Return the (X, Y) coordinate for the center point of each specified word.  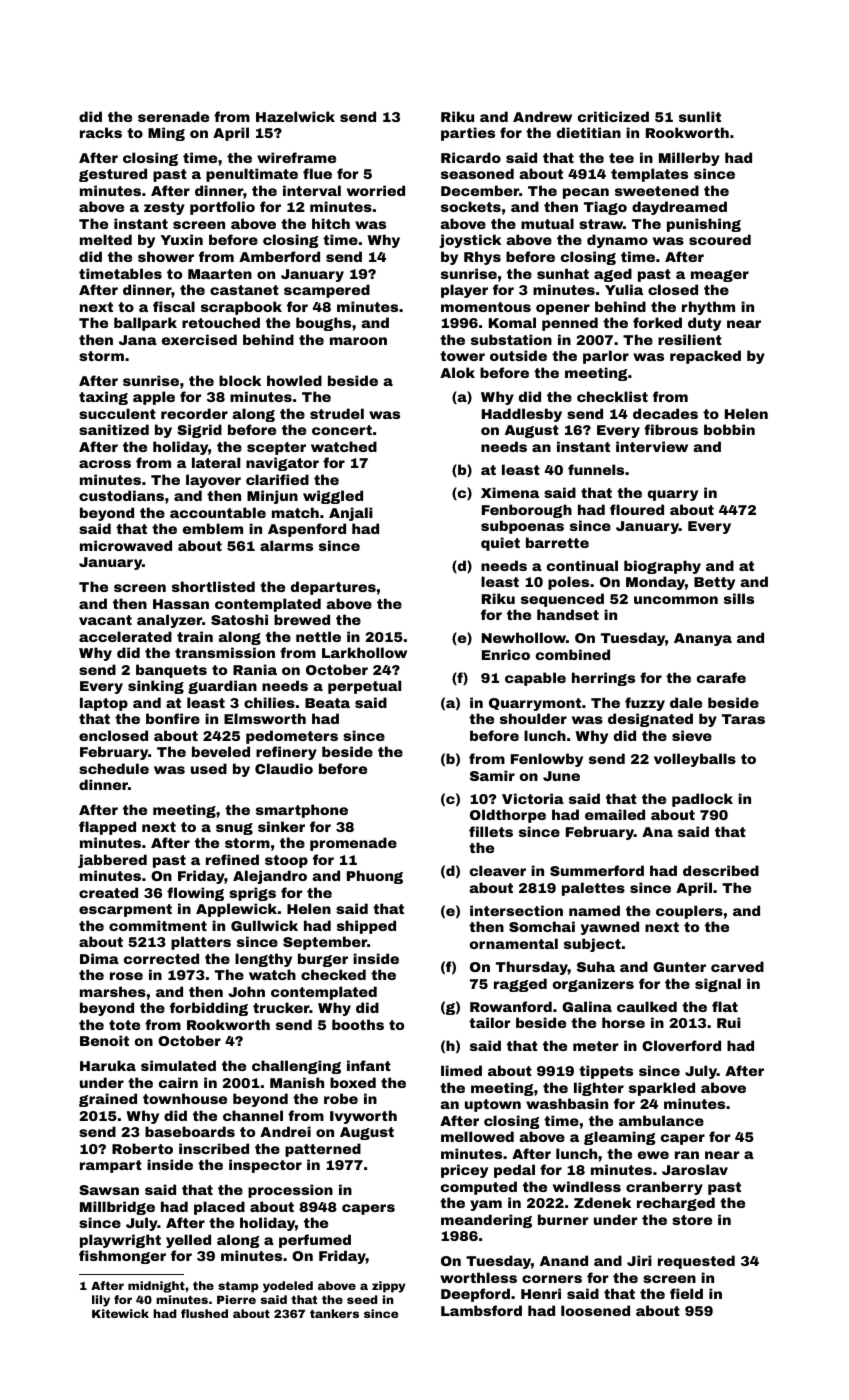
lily (101, 1301)
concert (342, 430)
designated (650, 720)
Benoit (104, 1040)
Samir (492, 775)
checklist (612, 396)
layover (213, 481)
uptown (493, 1105)
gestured (113, 175)
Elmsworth (265, 718)
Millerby (689, 159)
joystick (470, 241)
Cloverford (681, 1045)
